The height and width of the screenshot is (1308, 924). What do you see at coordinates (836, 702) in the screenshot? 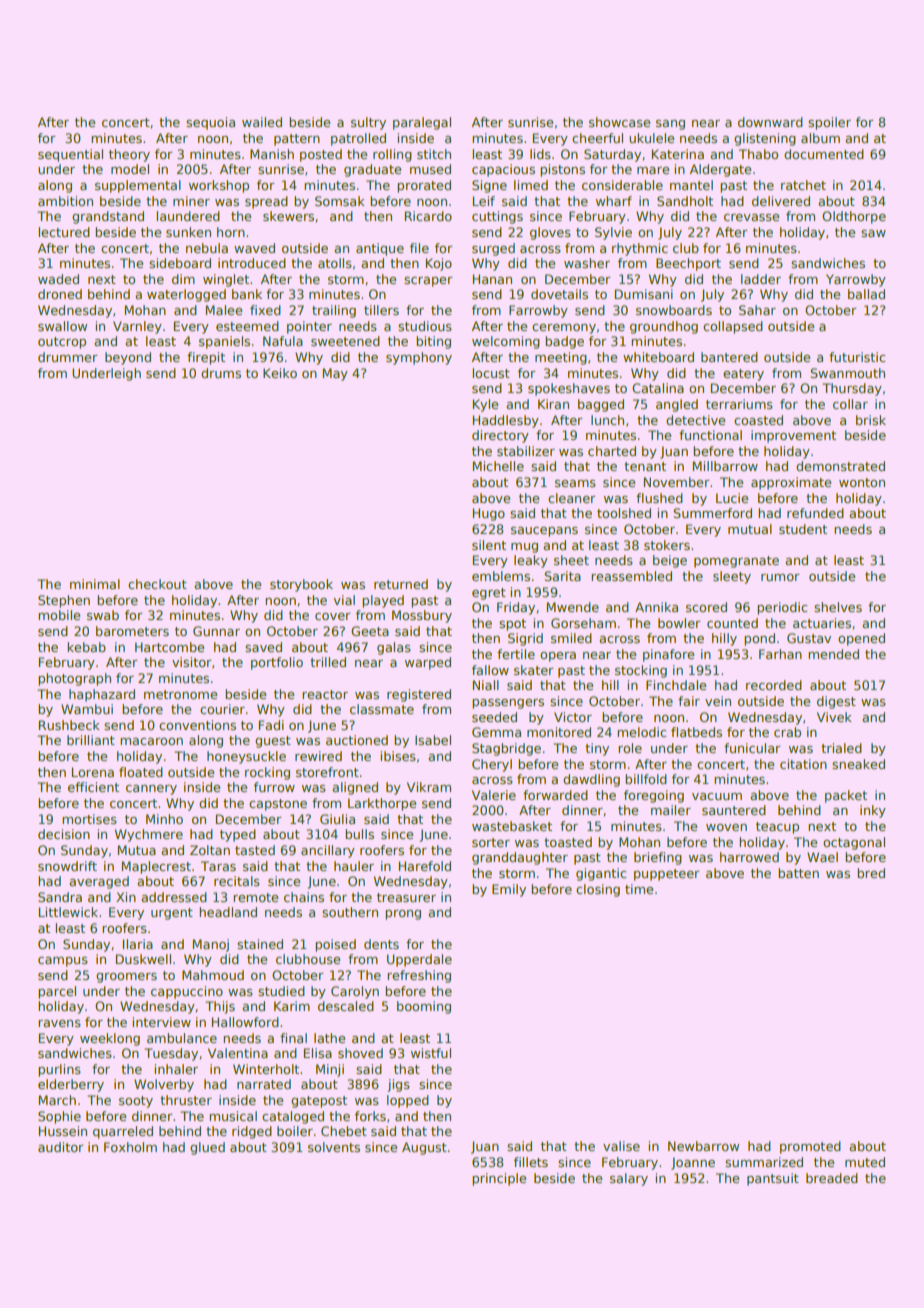
I see `digest` at bounding box center [836, 702].
